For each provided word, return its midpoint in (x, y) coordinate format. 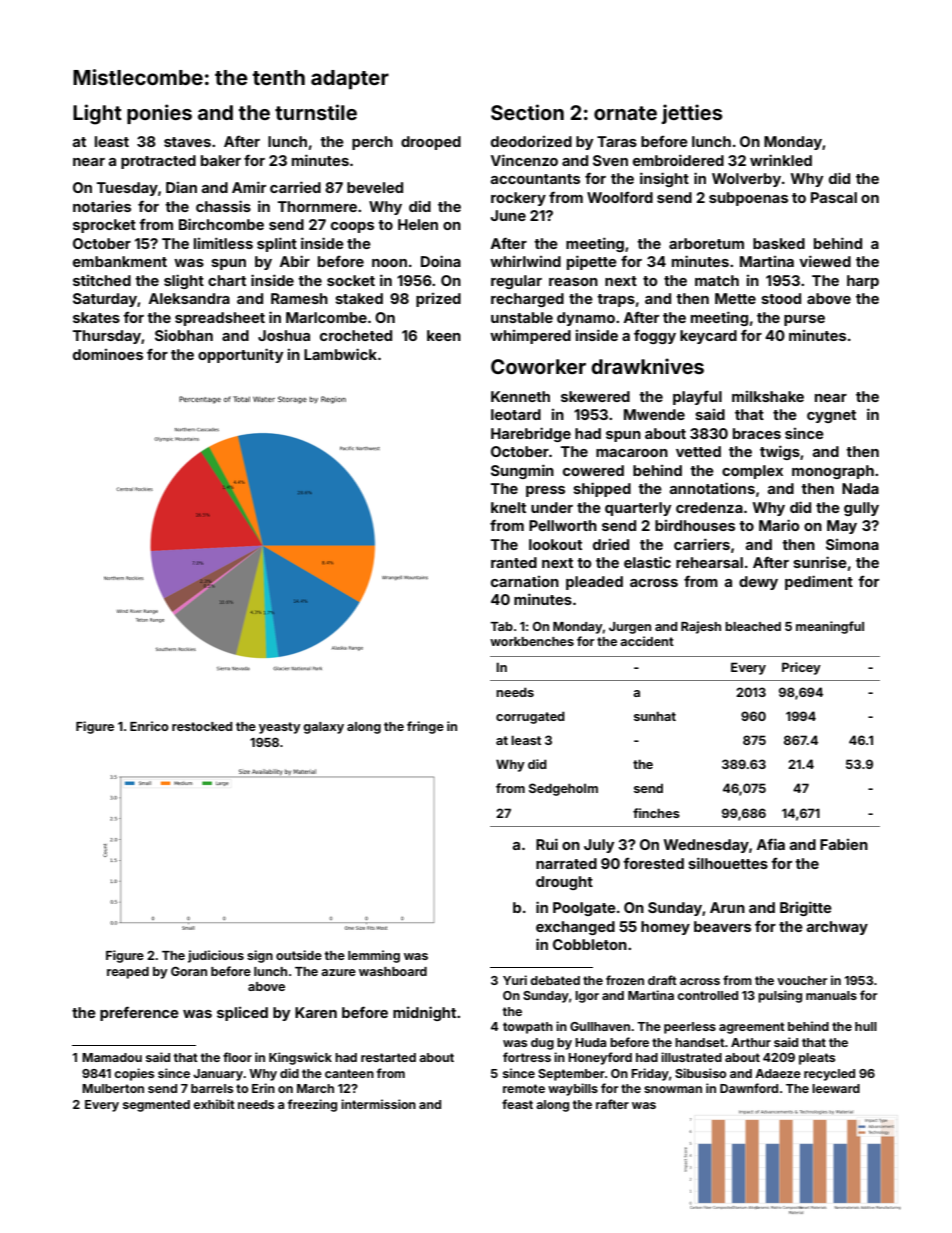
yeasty (279, 728)
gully (861, 509)
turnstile (316, 112)
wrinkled (781, 160)
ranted (514, 562)
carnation (525, 581)
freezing (312, 1105)
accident (647, 641)
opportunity (240, 355)
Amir (249, 187)
